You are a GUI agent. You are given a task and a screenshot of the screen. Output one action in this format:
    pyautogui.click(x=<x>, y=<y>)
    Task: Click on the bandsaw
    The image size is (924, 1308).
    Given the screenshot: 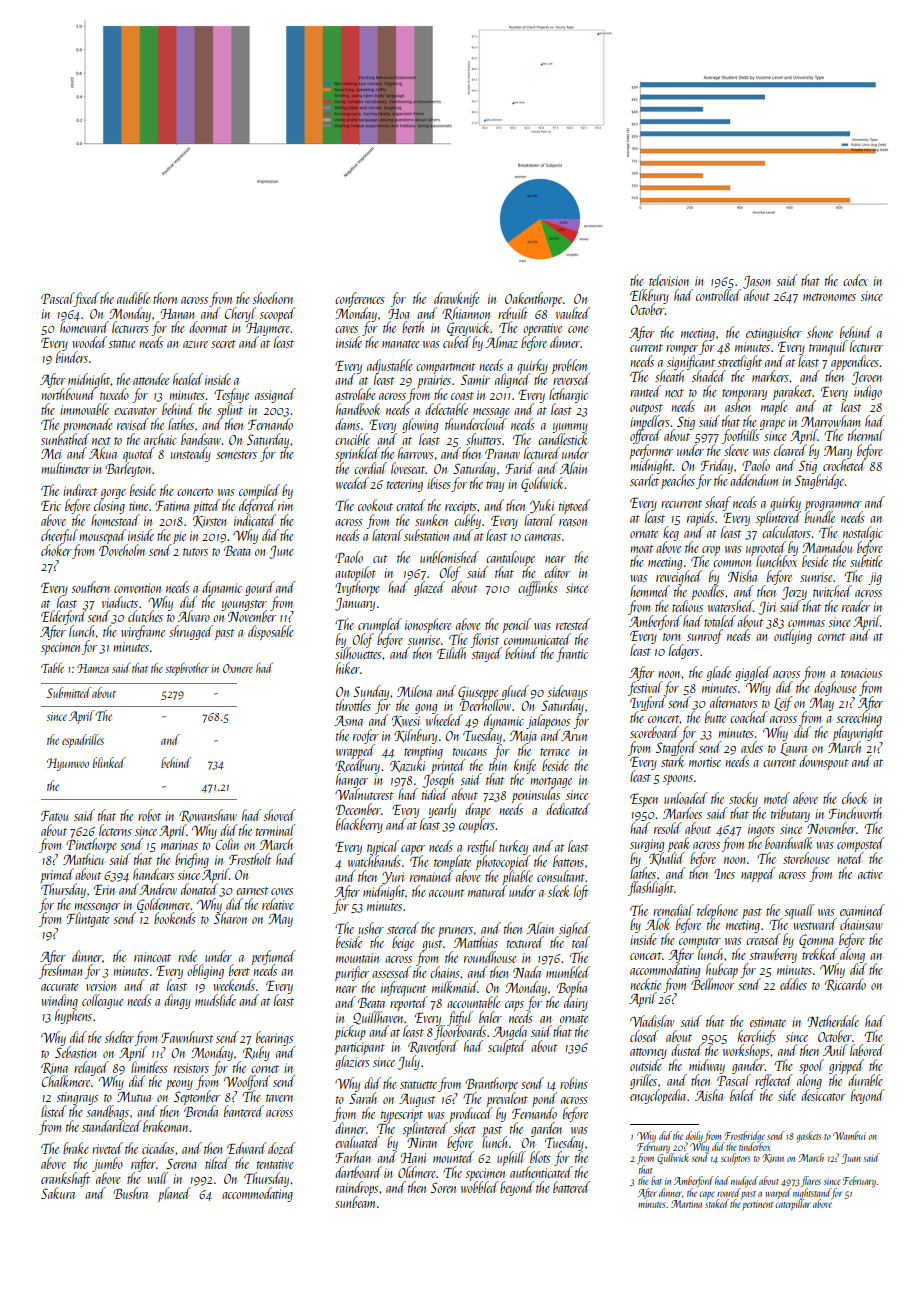 What is the action you would take?
    pyautogui.click(x=201, y=439)
